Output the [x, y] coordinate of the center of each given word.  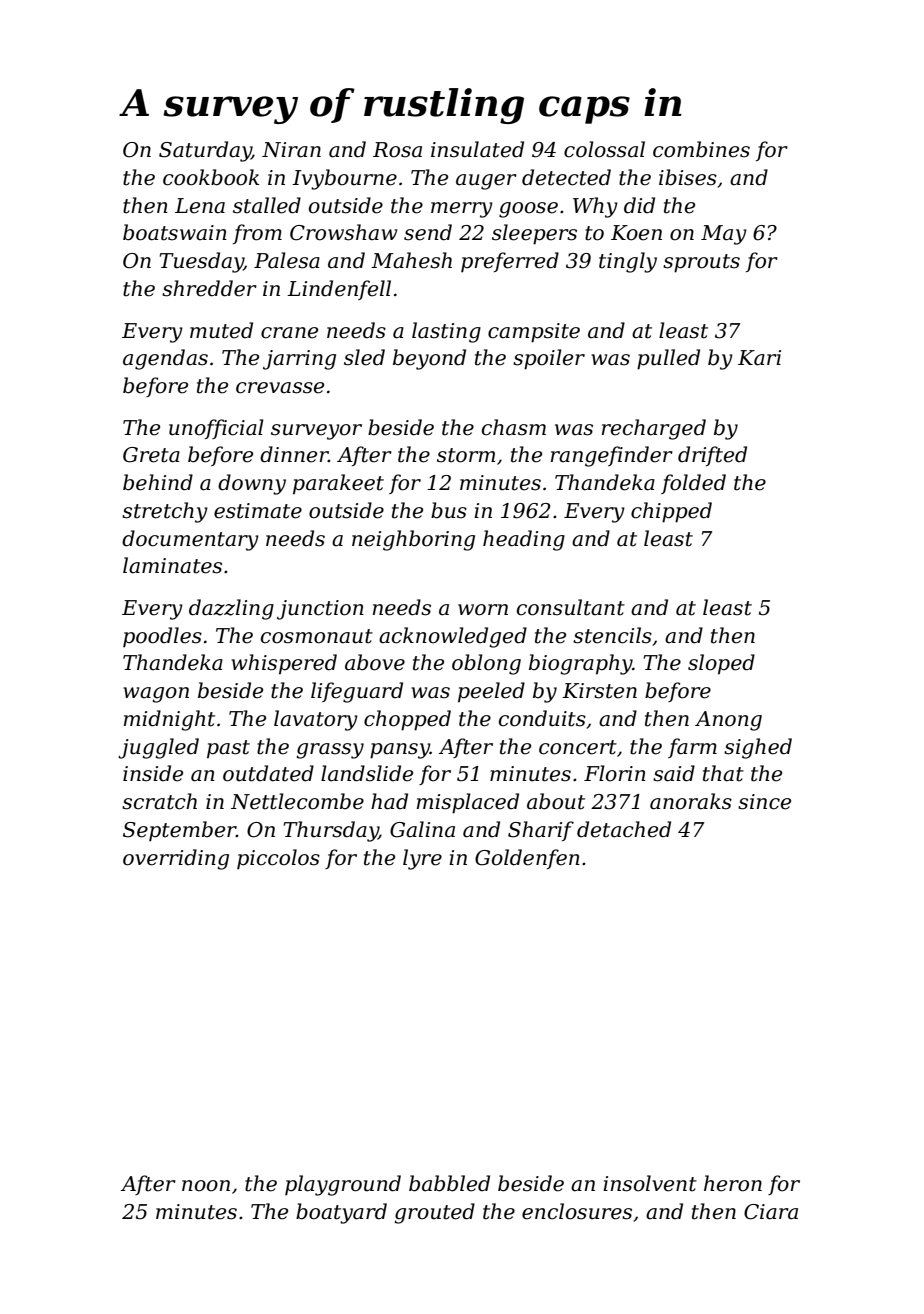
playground [343, 1185]
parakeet [338, 484]
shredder [209, 288]
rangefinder [612, 456]
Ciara [771, 1212]
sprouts [701, 263]
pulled [668, 359]
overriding [176, 859]
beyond [429, 359]
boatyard [341, 1213]
